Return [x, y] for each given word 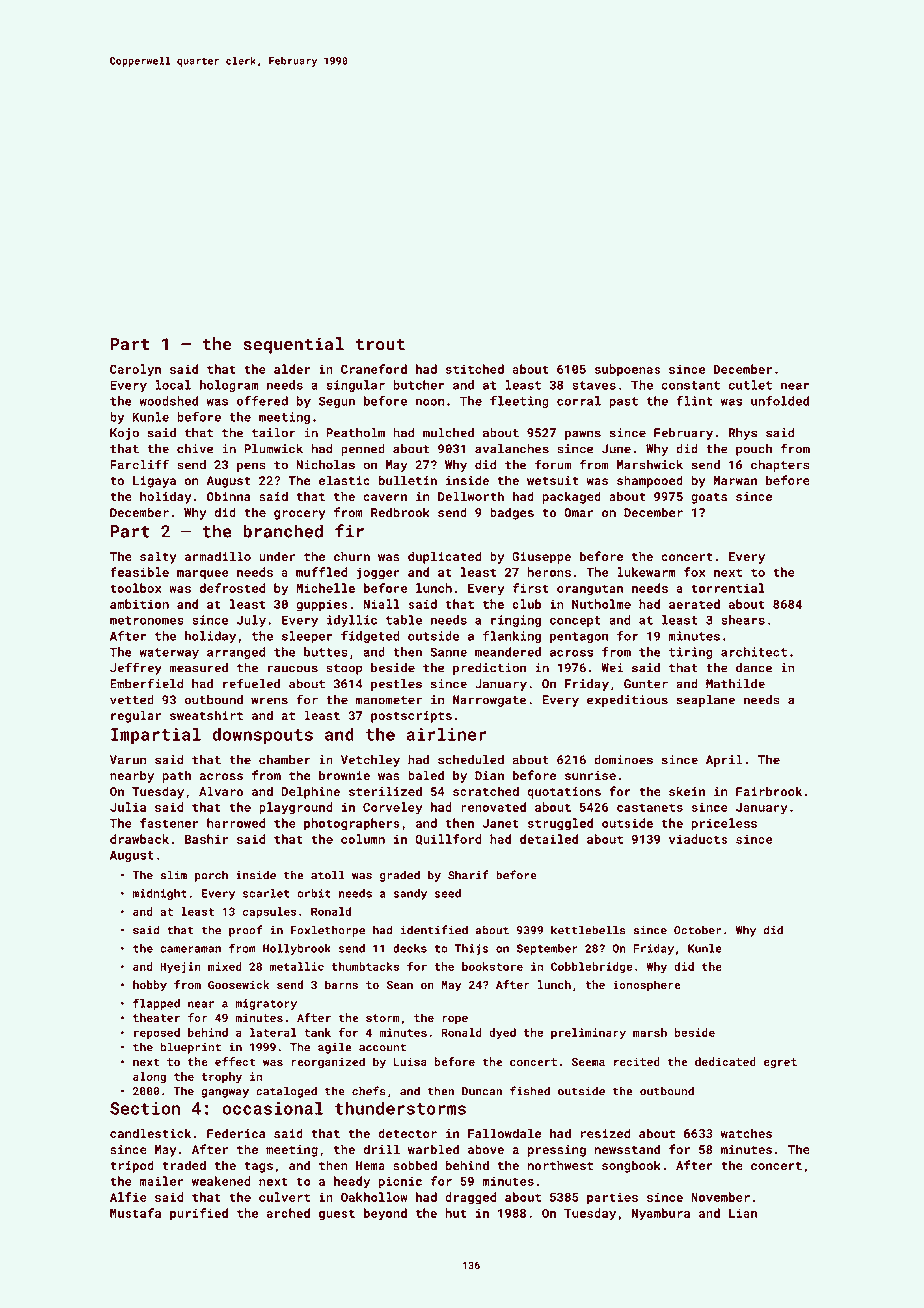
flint [694, 401]
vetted [132, 700]
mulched [448, 433]
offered [262, 401]
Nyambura [661, 1214]
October [698, 930]
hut [456, 1213]
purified [199, 1214]
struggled [560, 824]
